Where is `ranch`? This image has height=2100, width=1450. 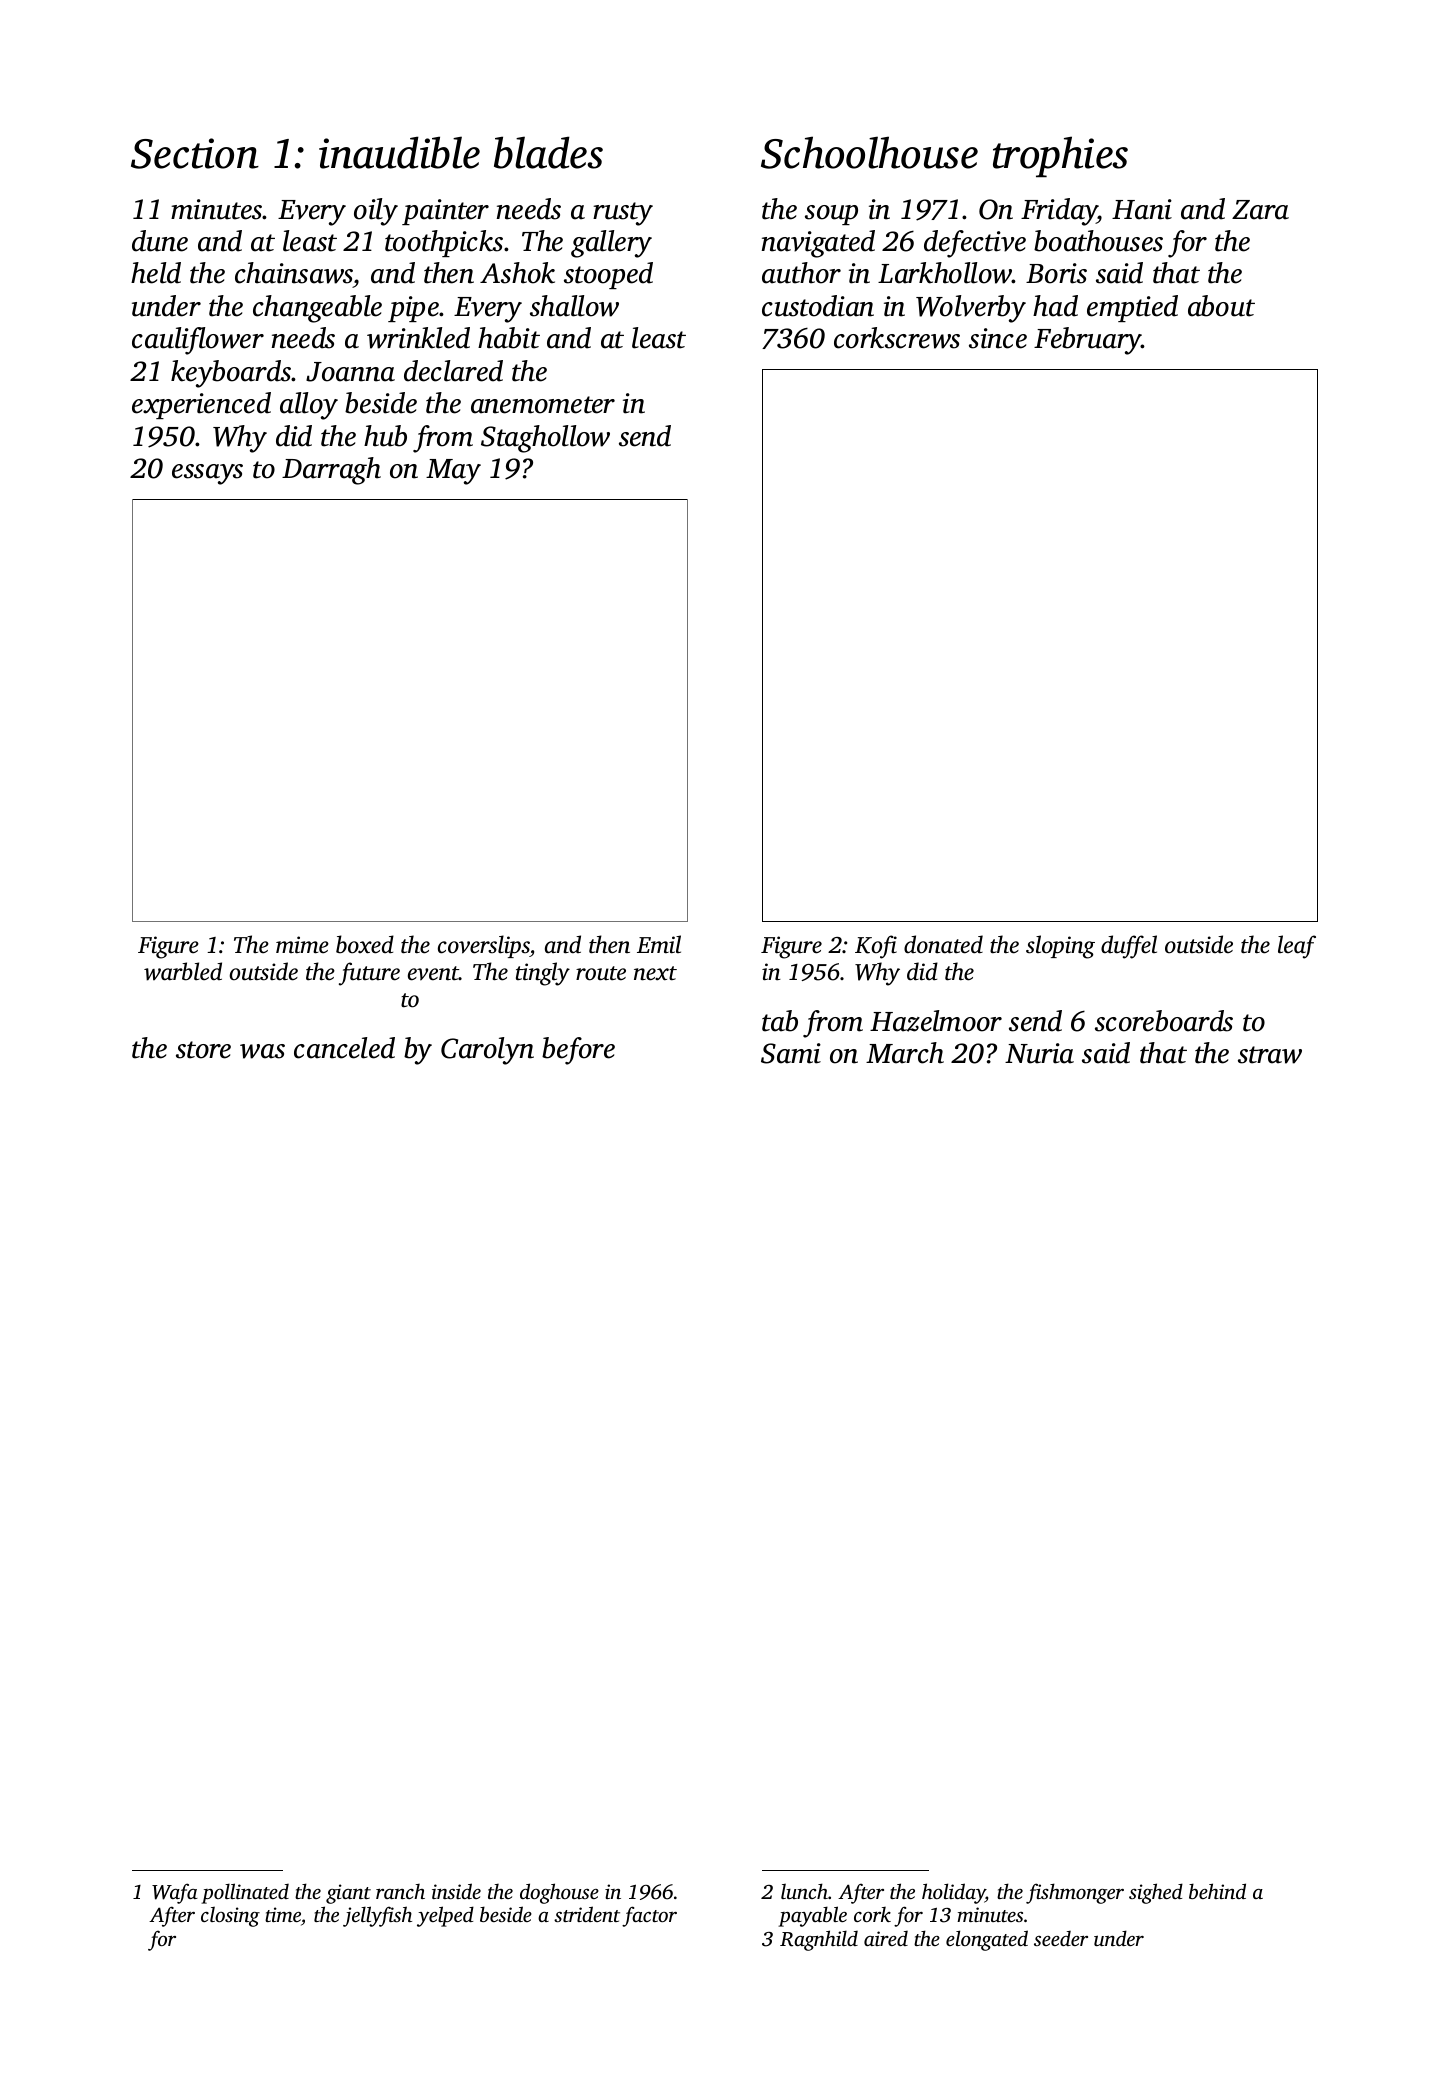
ranch is located at coordinates (400, 1891).
